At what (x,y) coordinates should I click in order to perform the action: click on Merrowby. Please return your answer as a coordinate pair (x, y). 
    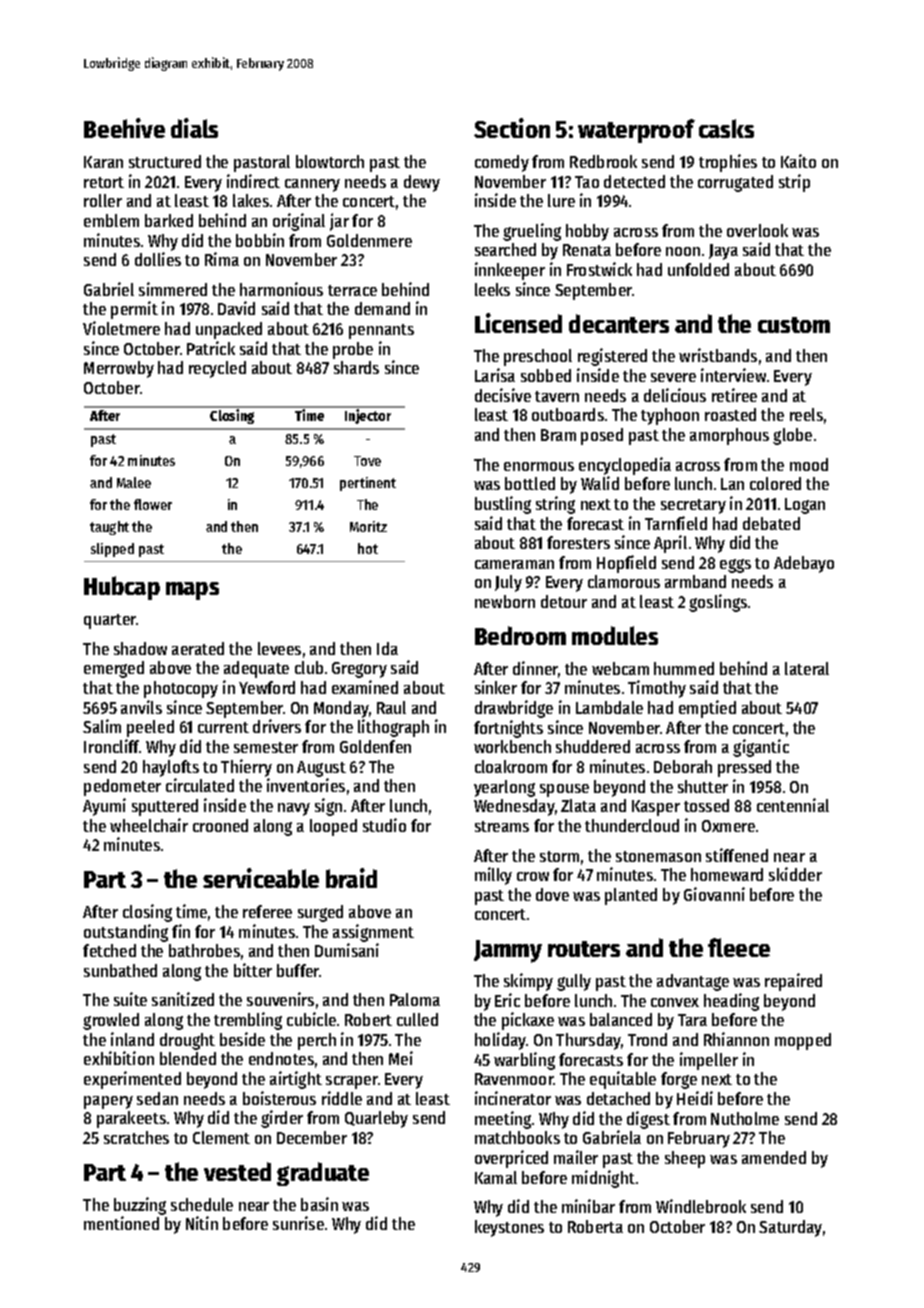
    Looking at the image, I should click on (119, 369).
